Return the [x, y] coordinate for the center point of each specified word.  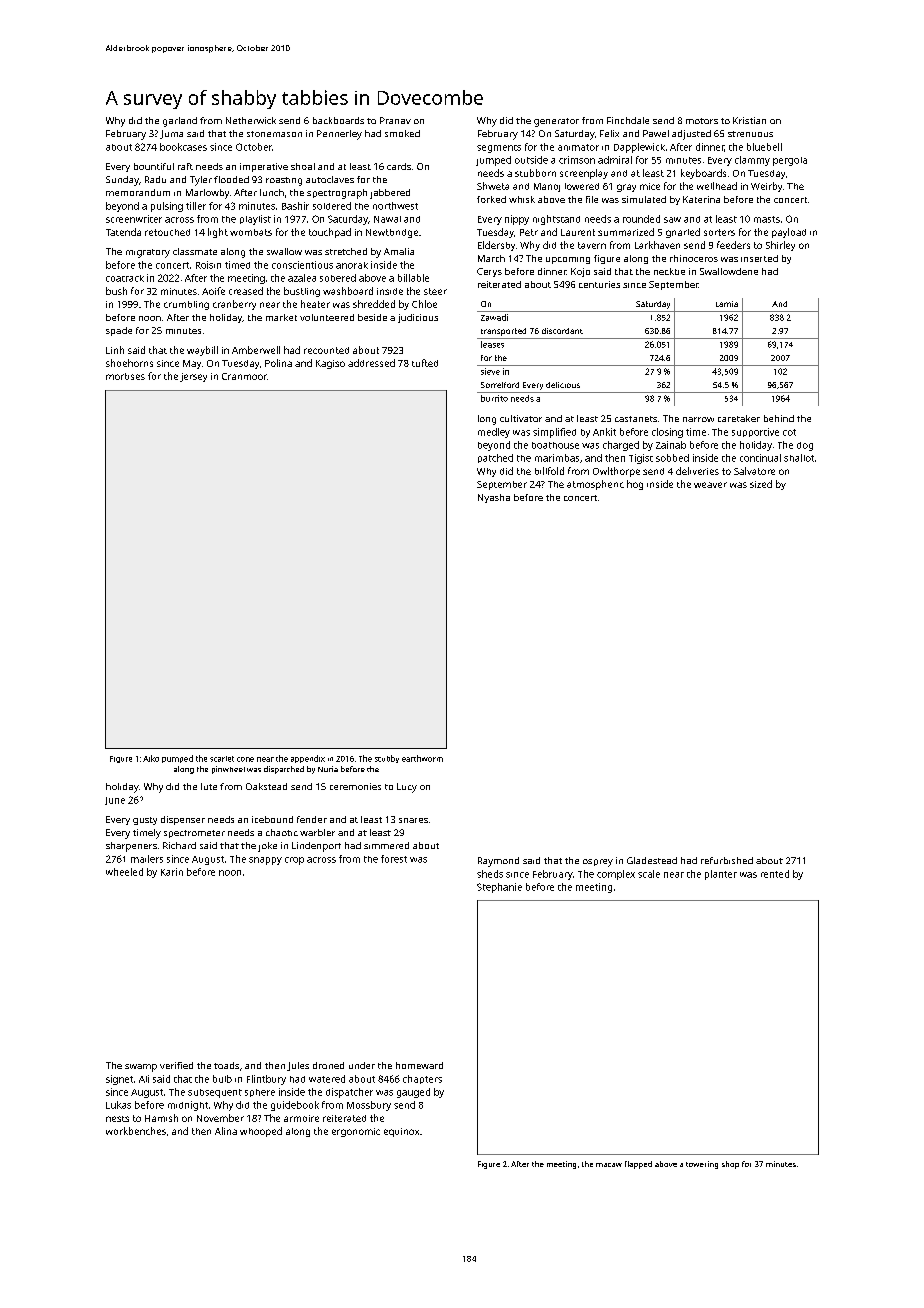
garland [180, 122]
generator [556, 122]
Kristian [749, 120]
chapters [422, 1079]
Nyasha [494, 498]
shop [730, 1165]
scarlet [222, 759]
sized [761, 484]
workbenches [136, 1131]
